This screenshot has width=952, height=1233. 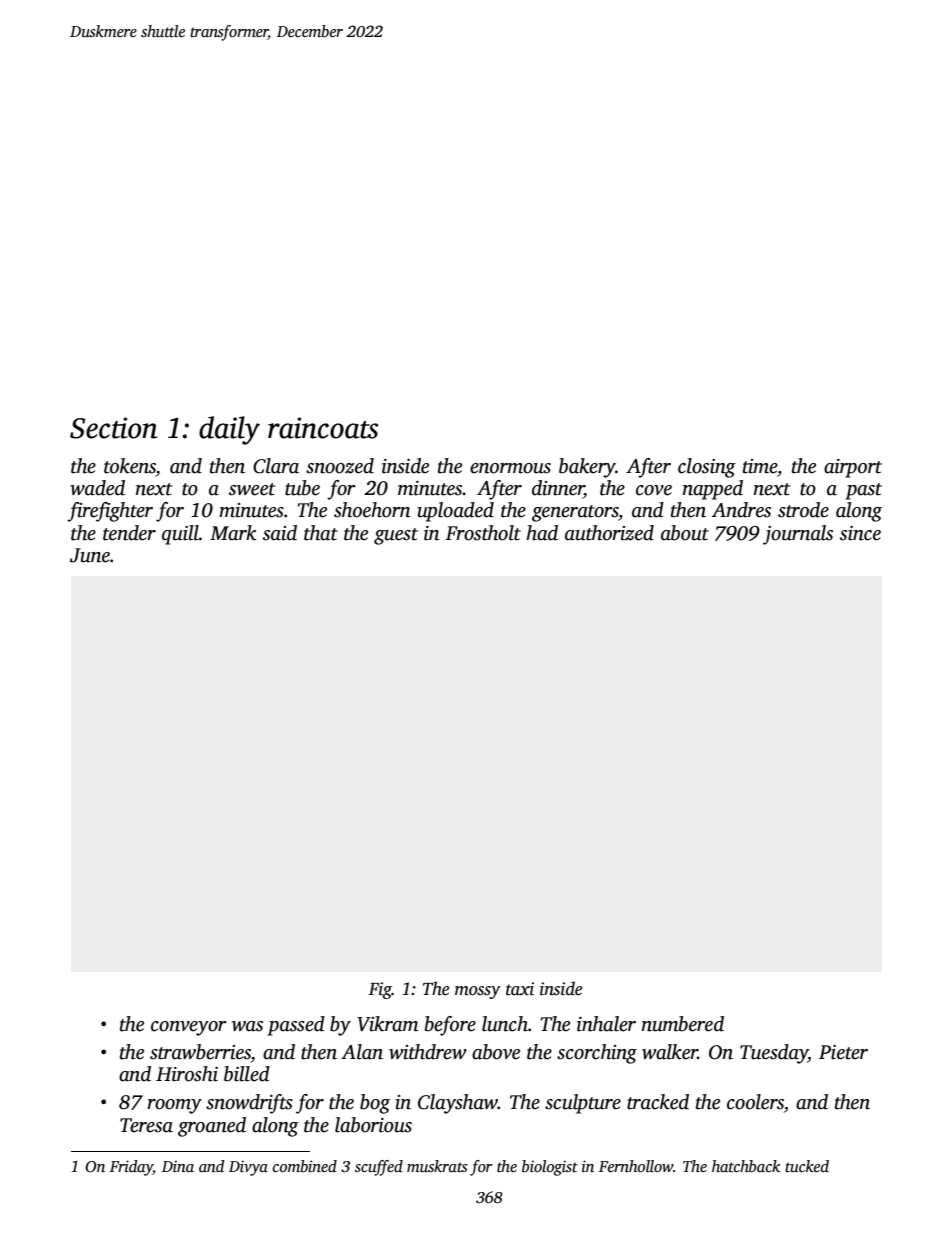 What do you see at coordinates (247, 1026) in the screenshot?
I see `was` at bounding box center [247, 1026].
